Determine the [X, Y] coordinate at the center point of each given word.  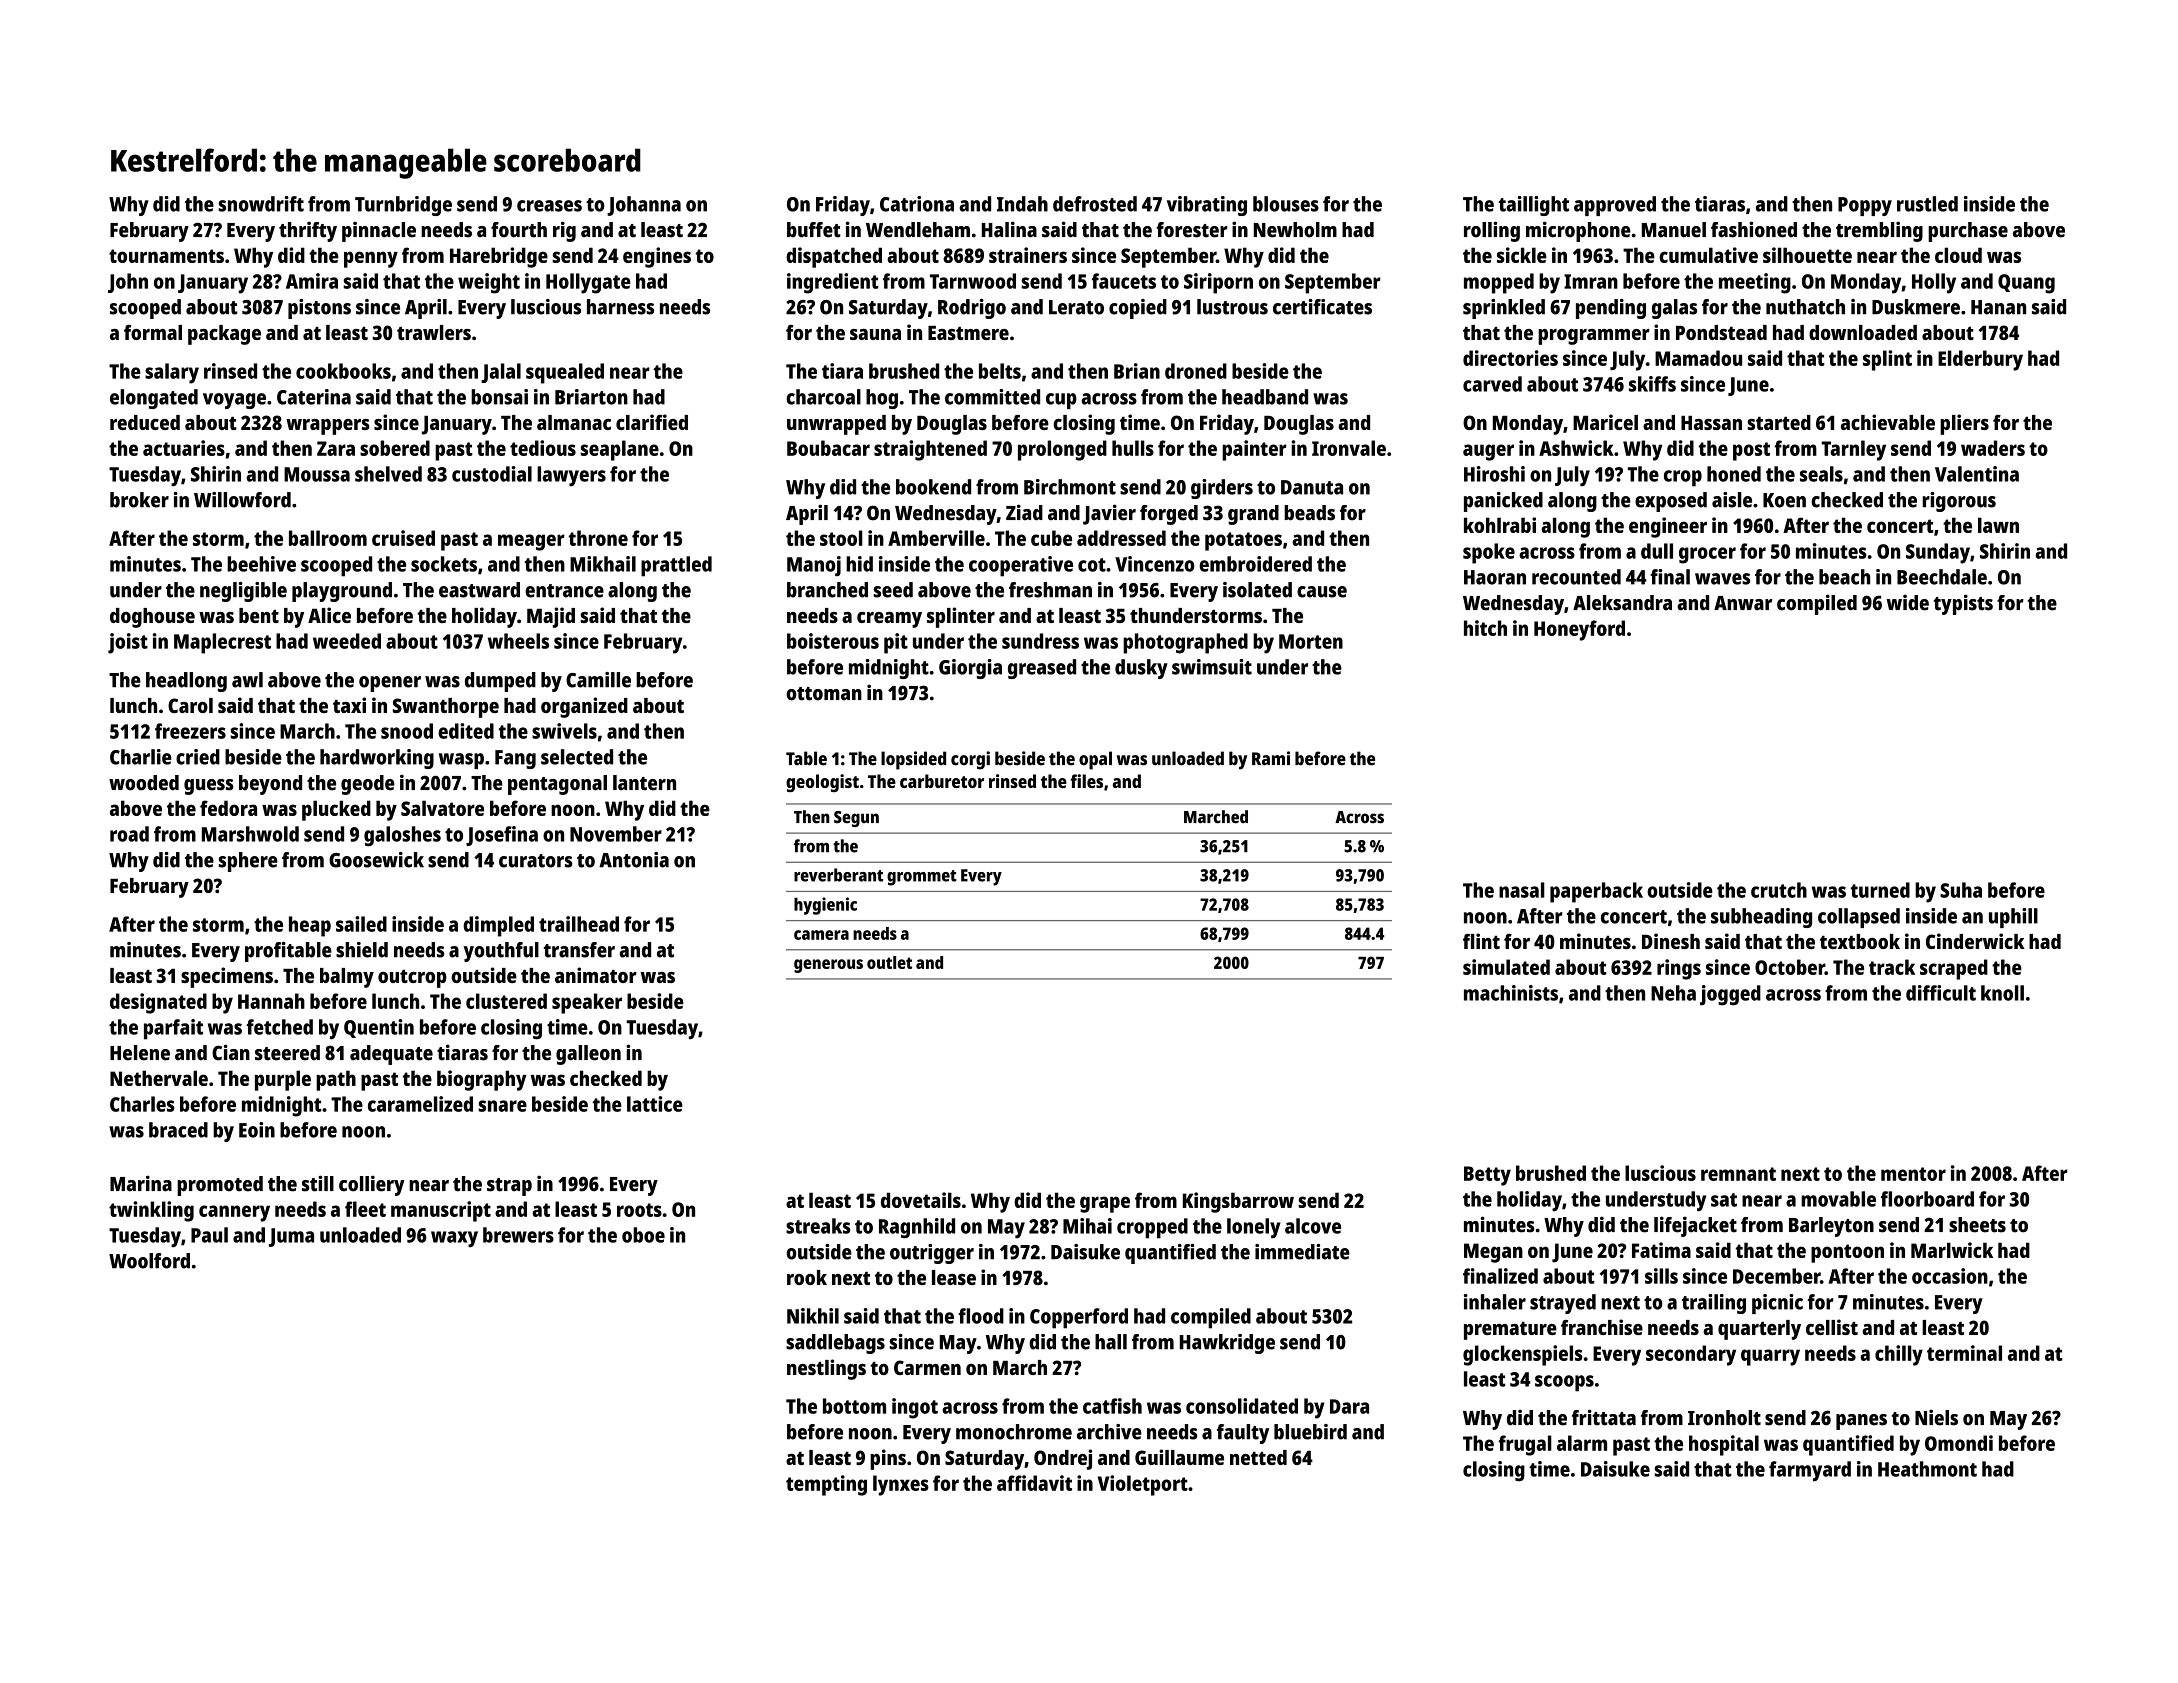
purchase [1968, 232]
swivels [564, 731]
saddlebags [835, 1344]
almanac [574, 422]
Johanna [644, 206]
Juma [291, 1237]
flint [1481, 941]
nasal [1522, 890]
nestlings [826, 1369]
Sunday [1938, 553]
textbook [1860, 941]
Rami [1271, 758]
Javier [1109, 514]
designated [158, 1003]
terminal [1964, 1353]
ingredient [833, 283]
